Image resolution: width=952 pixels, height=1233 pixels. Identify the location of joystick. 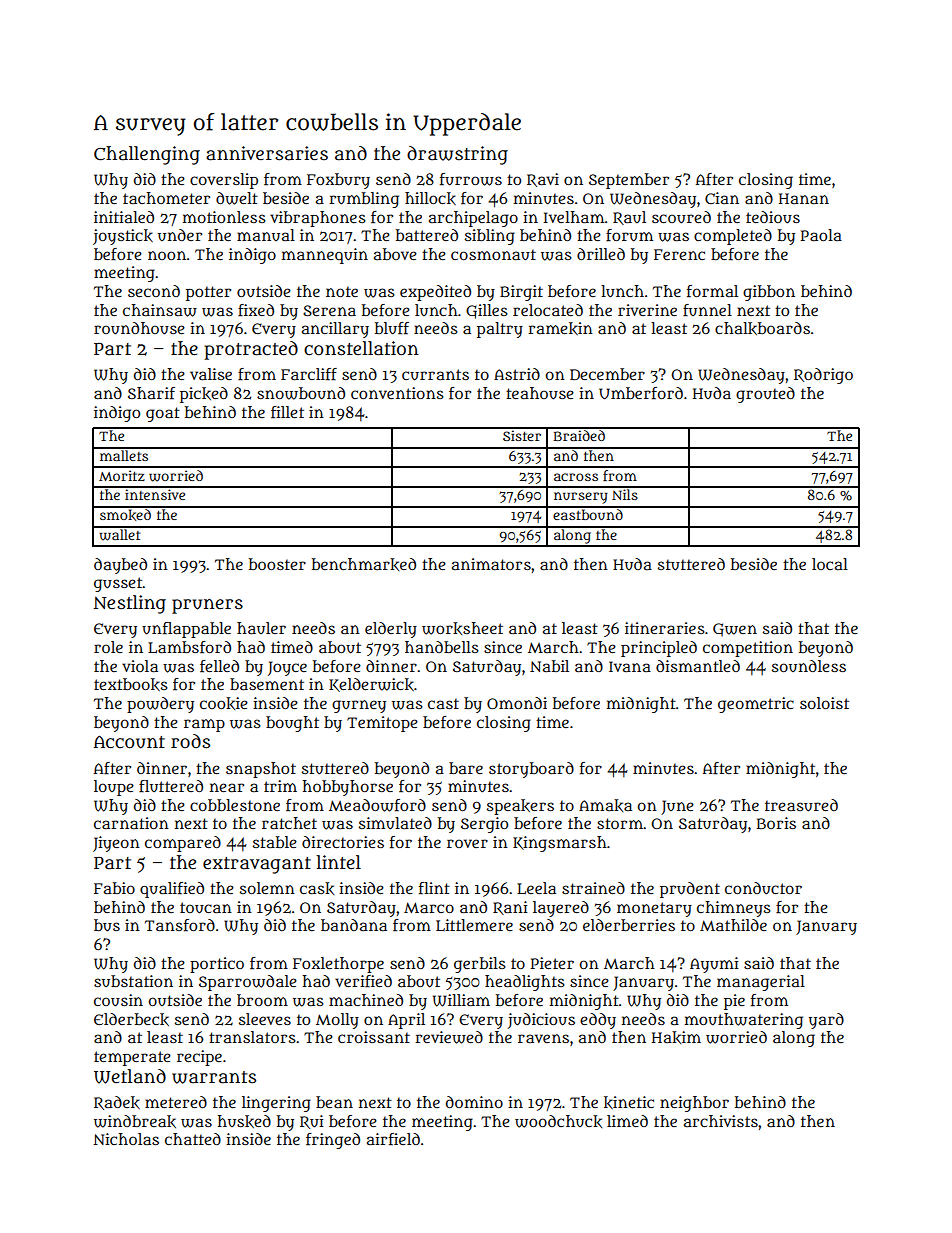
(123, 237).
